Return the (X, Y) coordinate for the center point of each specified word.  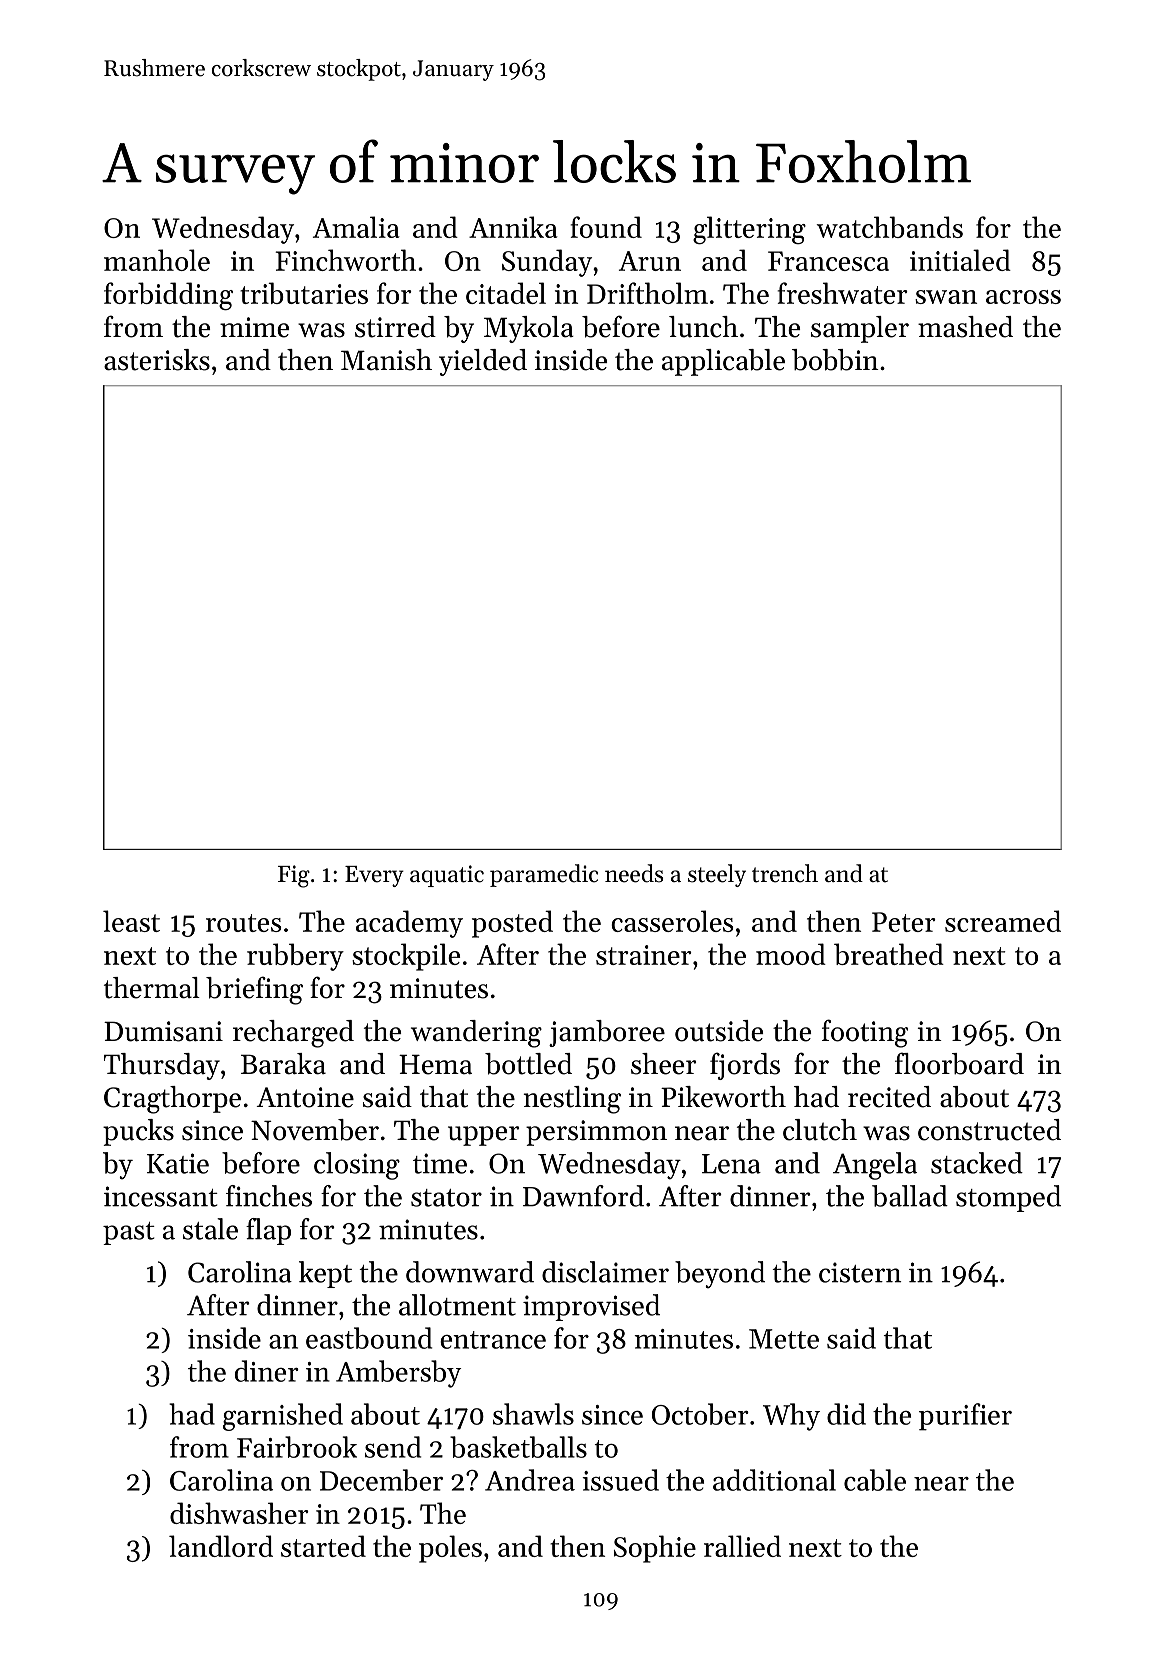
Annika (513, 227)
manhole (157, 260)
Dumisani (163, 1031)
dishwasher (239, 1513)
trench (785, 873)
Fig (294, 876)
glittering (749, 230)
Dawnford (583, 1196)
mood (791, 954)
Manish (386, 360)
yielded (483, 362)
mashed (965, 327)
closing (357, 1166)
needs (634, 873)
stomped (1008, 1198)
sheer (663, 1064)
